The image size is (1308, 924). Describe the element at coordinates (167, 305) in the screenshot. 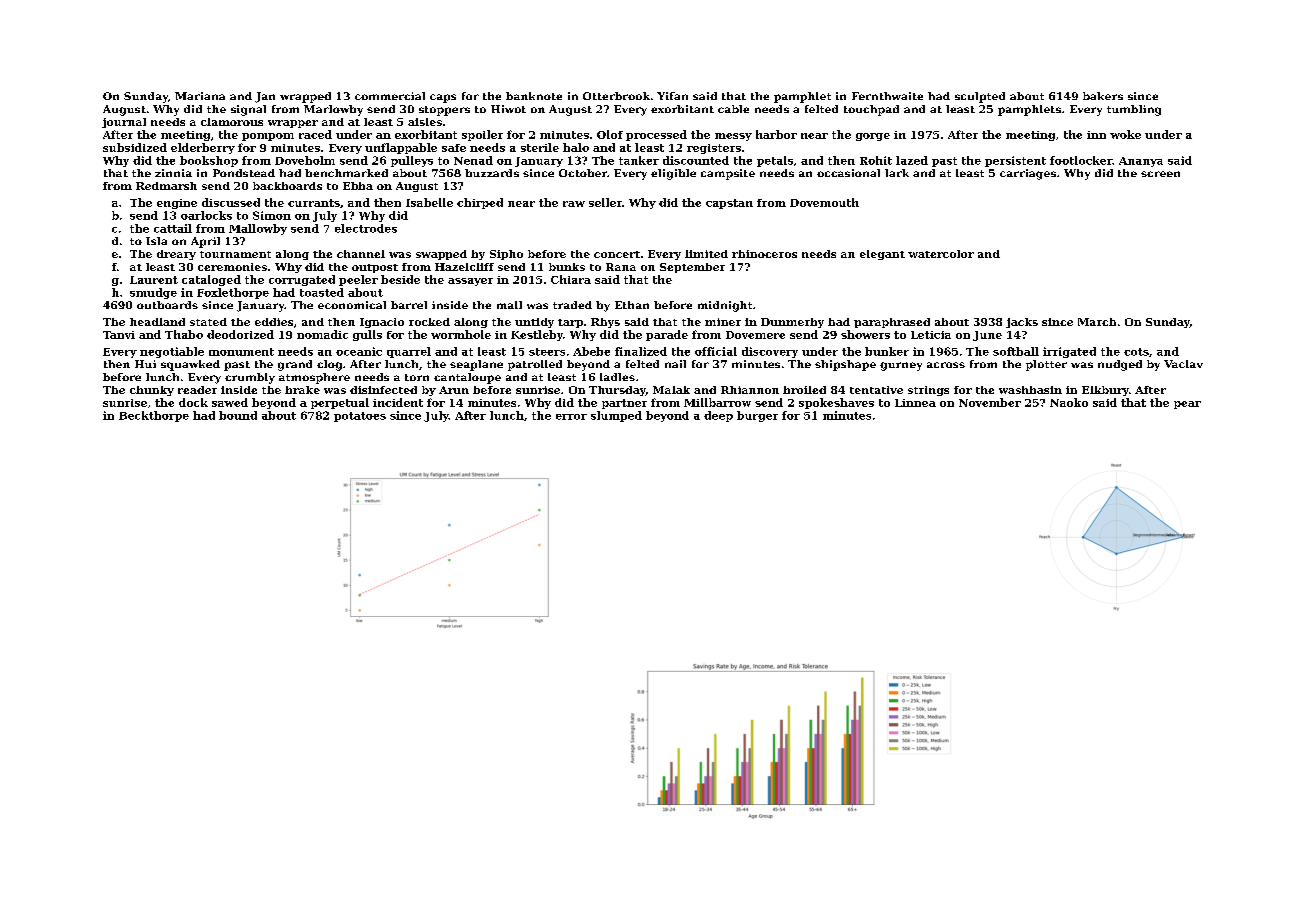

I see `outboards` at that location.
